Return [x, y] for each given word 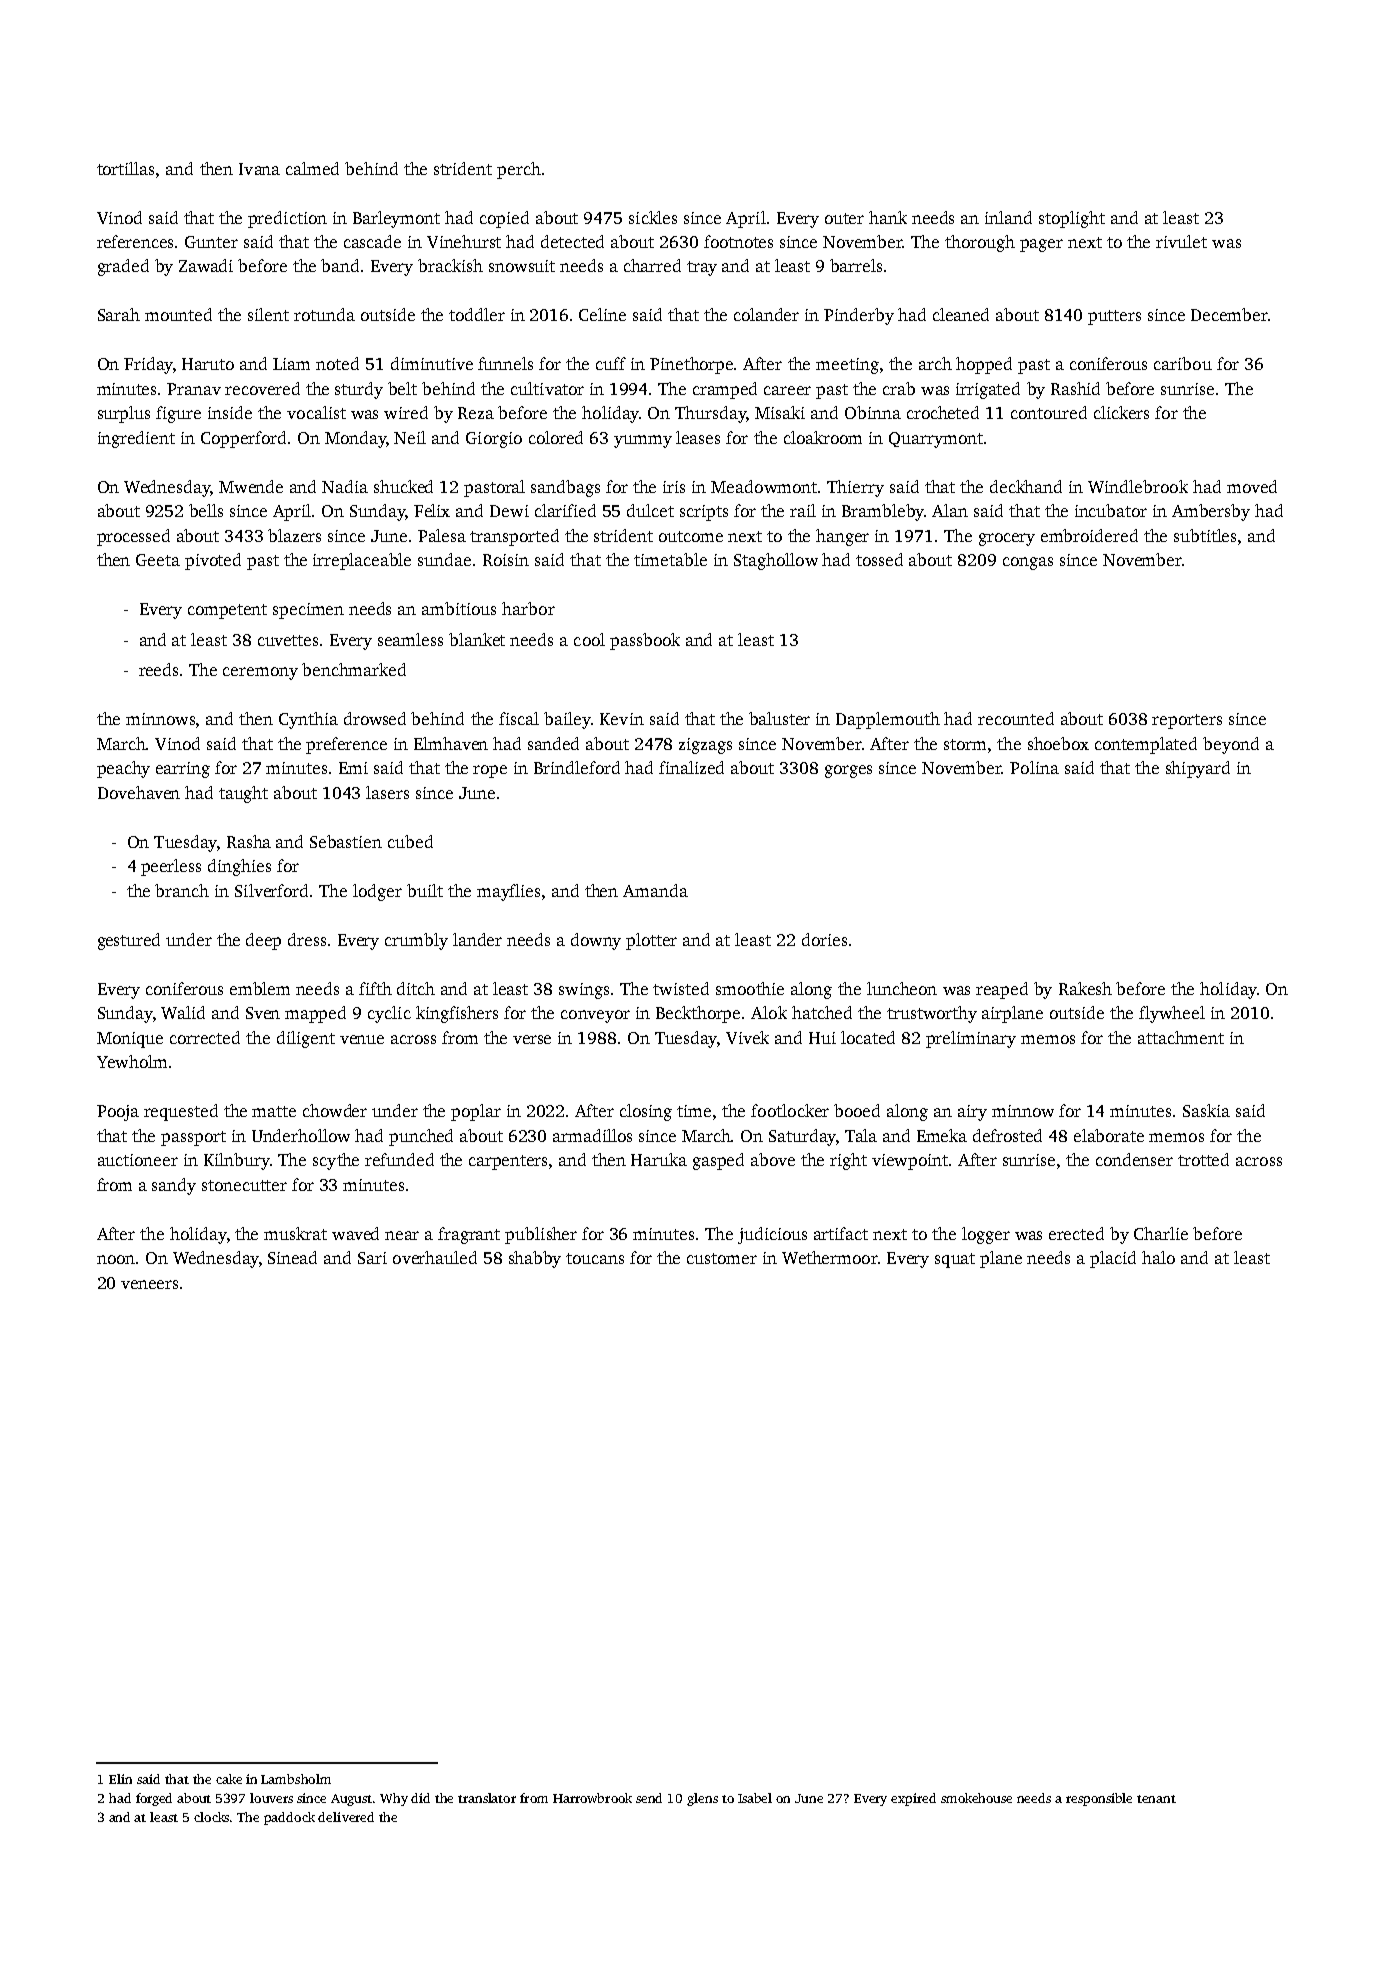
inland [1008, 217]
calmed [312, 168]
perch [519, 170]
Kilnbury [237, 1161]
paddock [289, 1818]
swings [584, 991]
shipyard [1198, 769]
